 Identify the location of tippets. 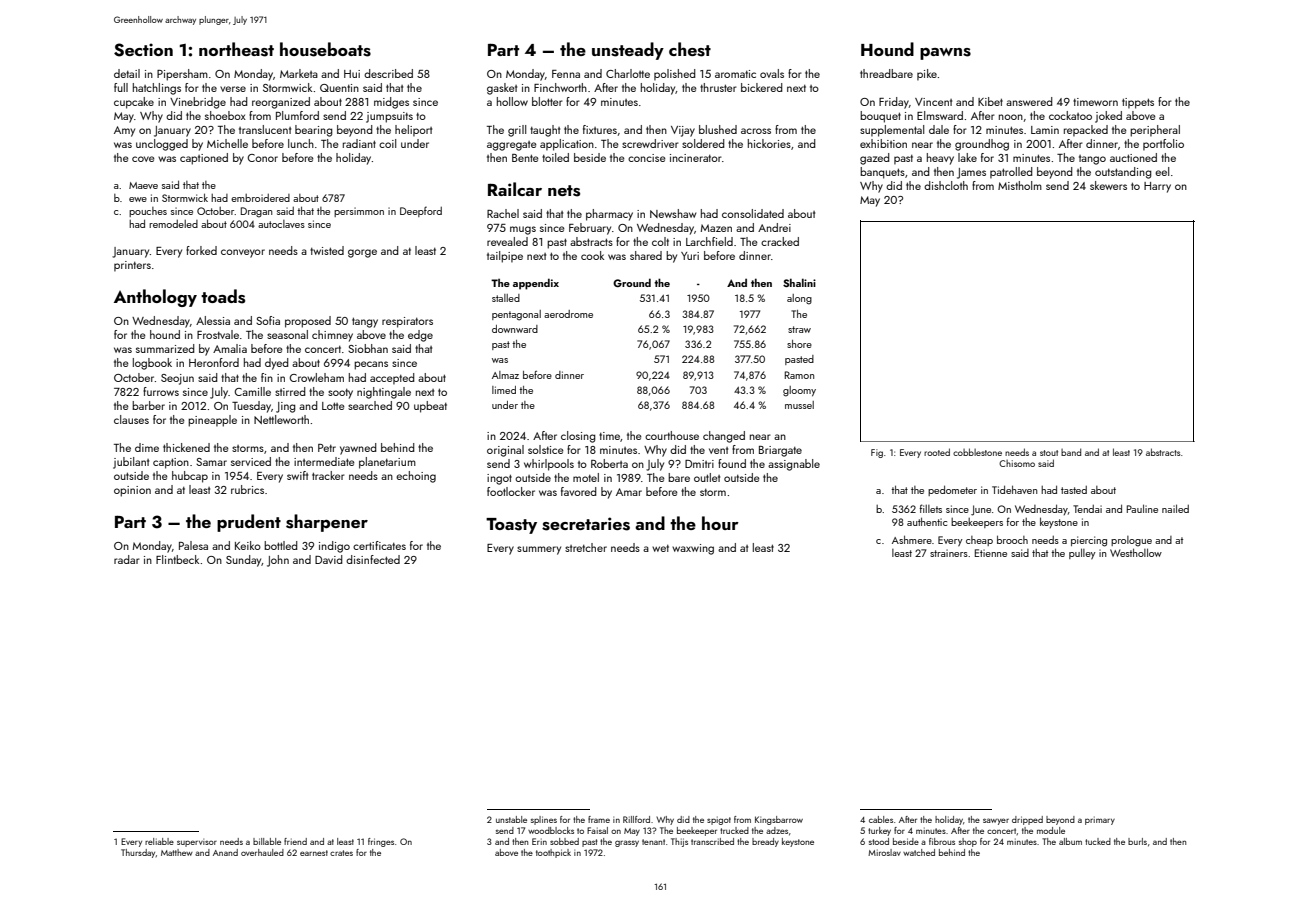
(1138, 103).
